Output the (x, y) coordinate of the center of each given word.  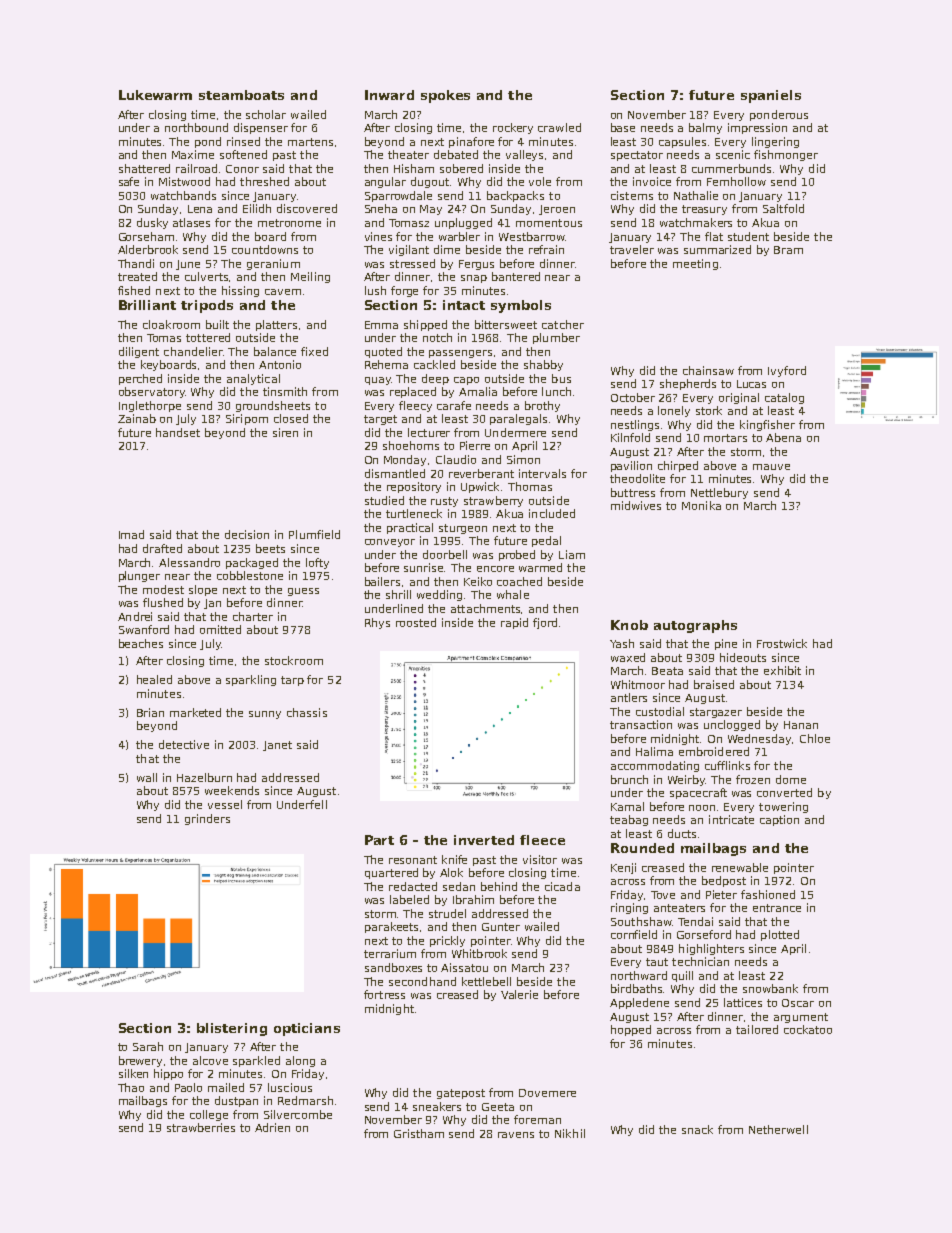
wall (147, 777)
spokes (445, 96)
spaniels (771, 96)
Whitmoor (638, 684)
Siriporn (247, 419)
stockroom (294, 660)
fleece (542, 840)
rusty (444, 502)
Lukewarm (155, 95)
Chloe (815, 738)
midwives (636, 505)
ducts (682, 833)
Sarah (148, 1046)
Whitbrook (479, 953)
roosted (416, 622)
